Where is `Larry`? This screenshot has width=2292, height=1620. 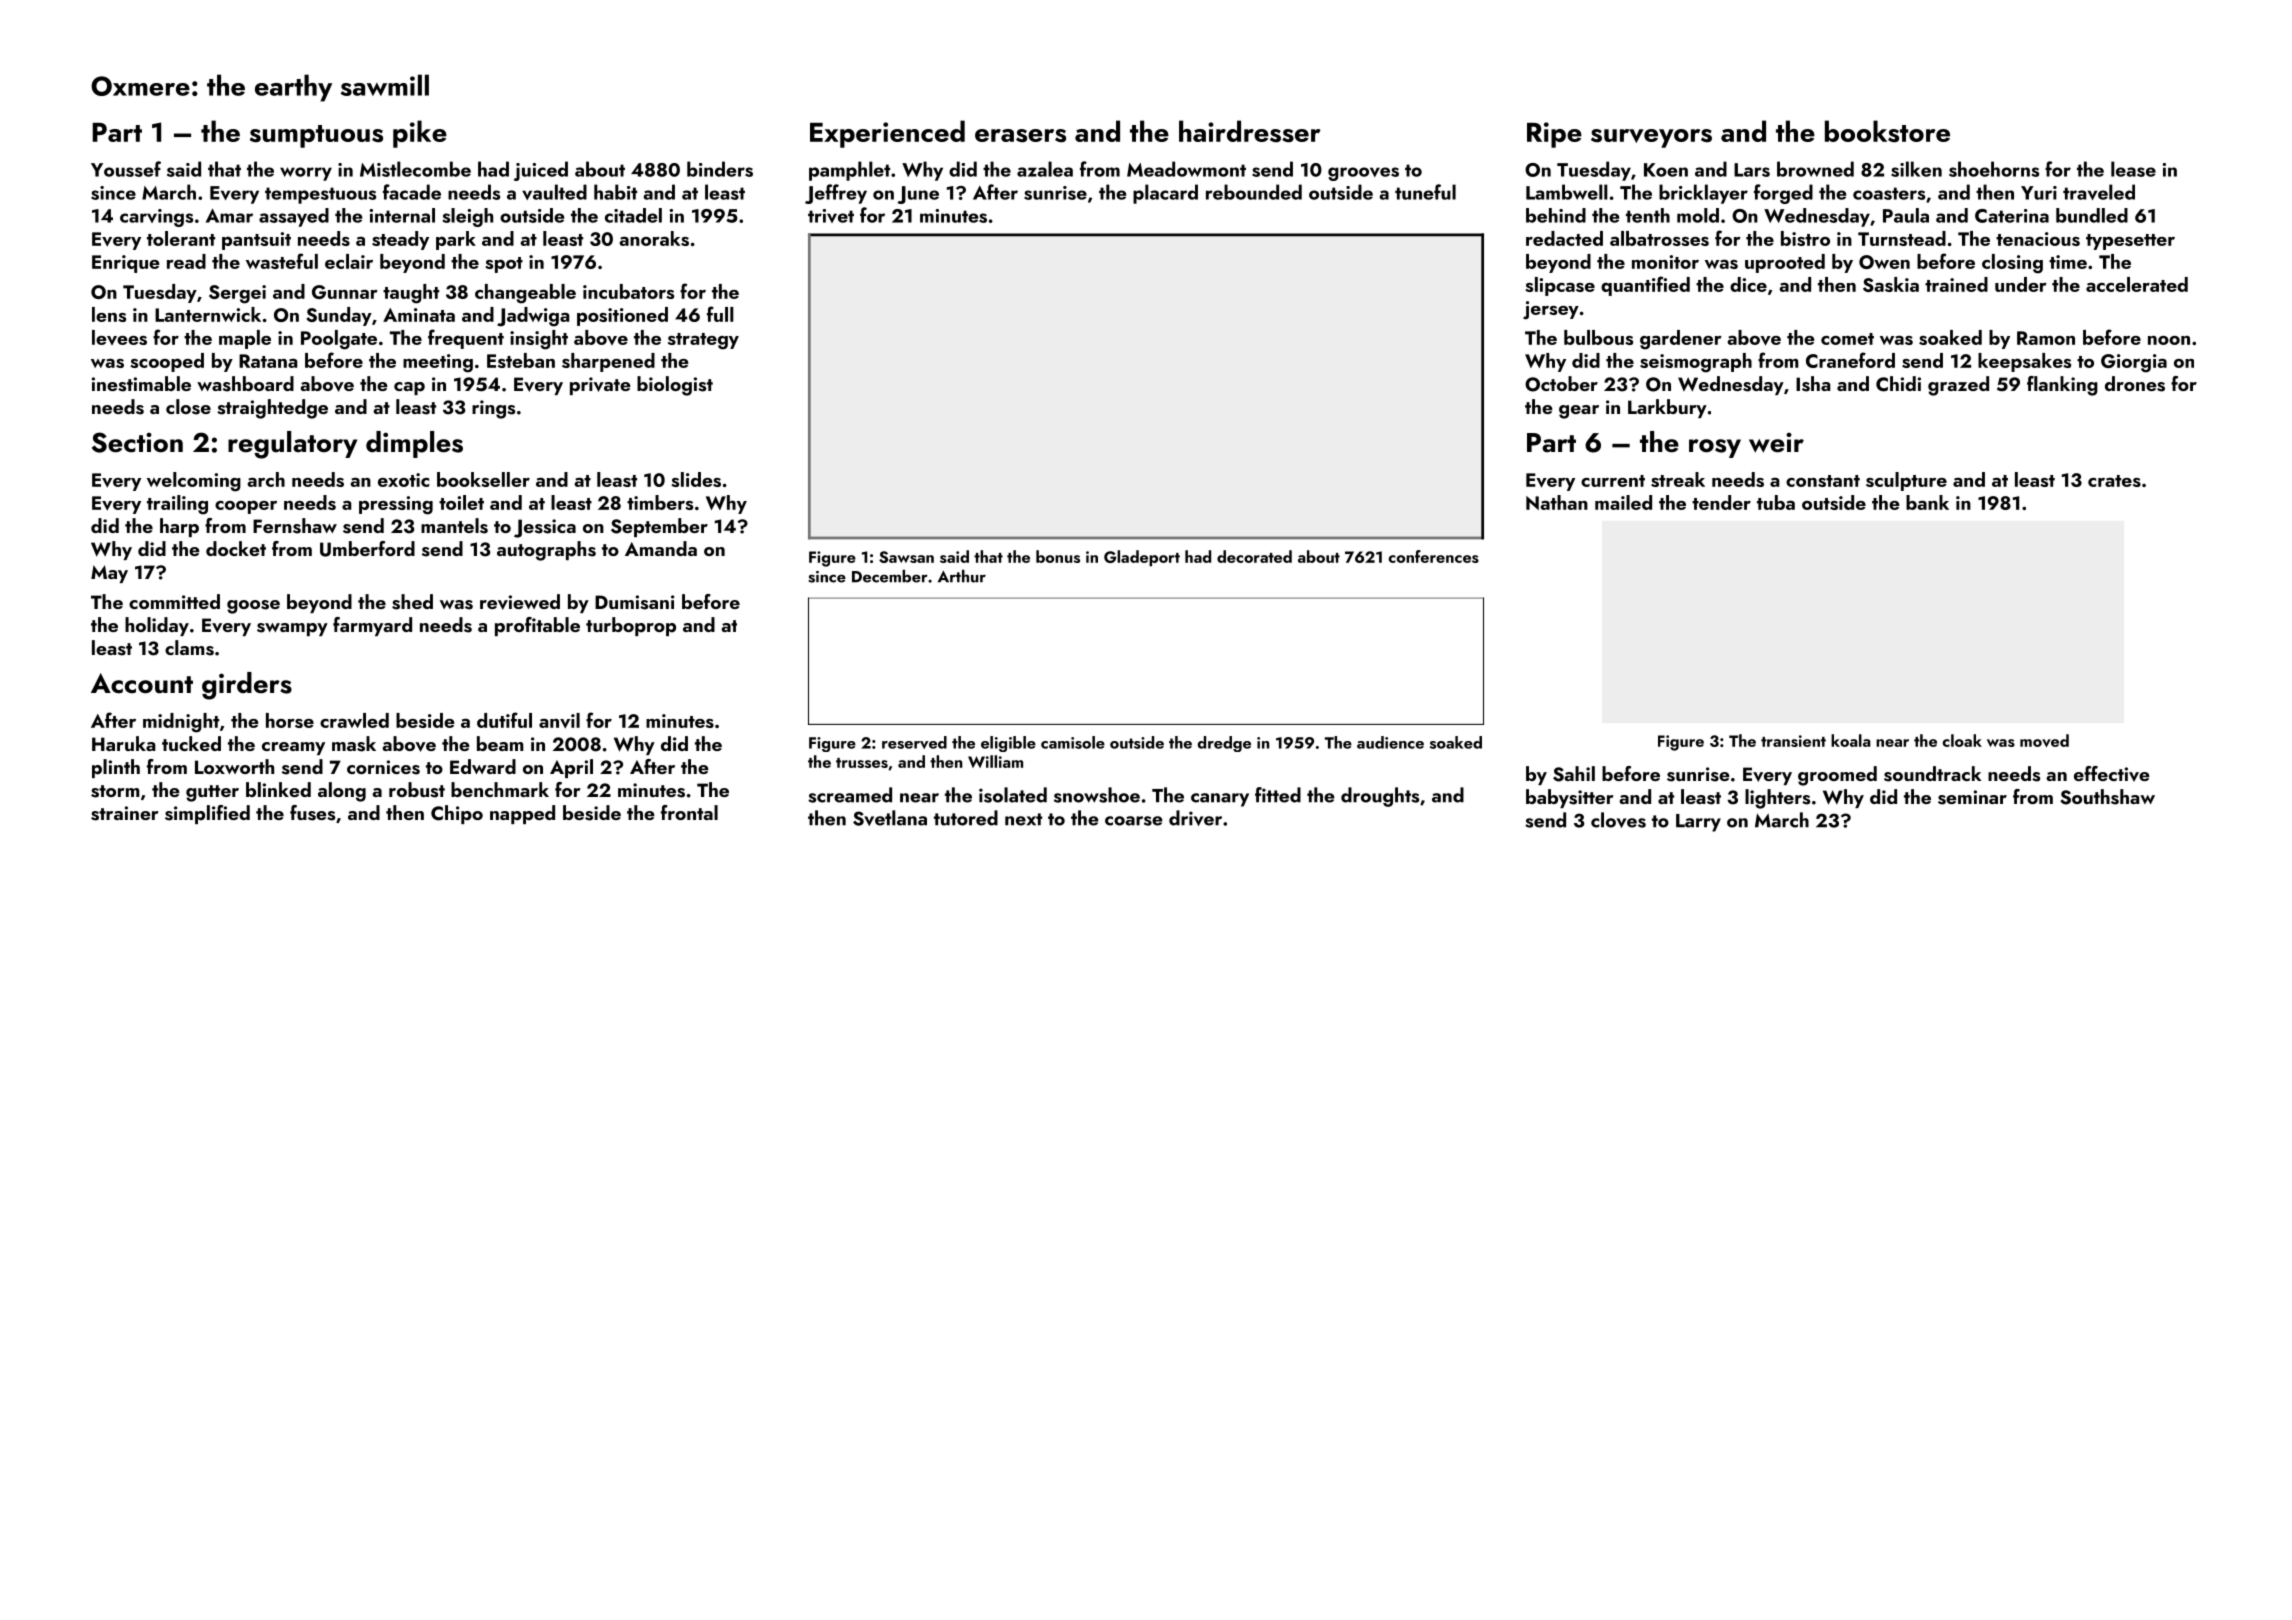 Larry is located at coordinates (1698, 823).
